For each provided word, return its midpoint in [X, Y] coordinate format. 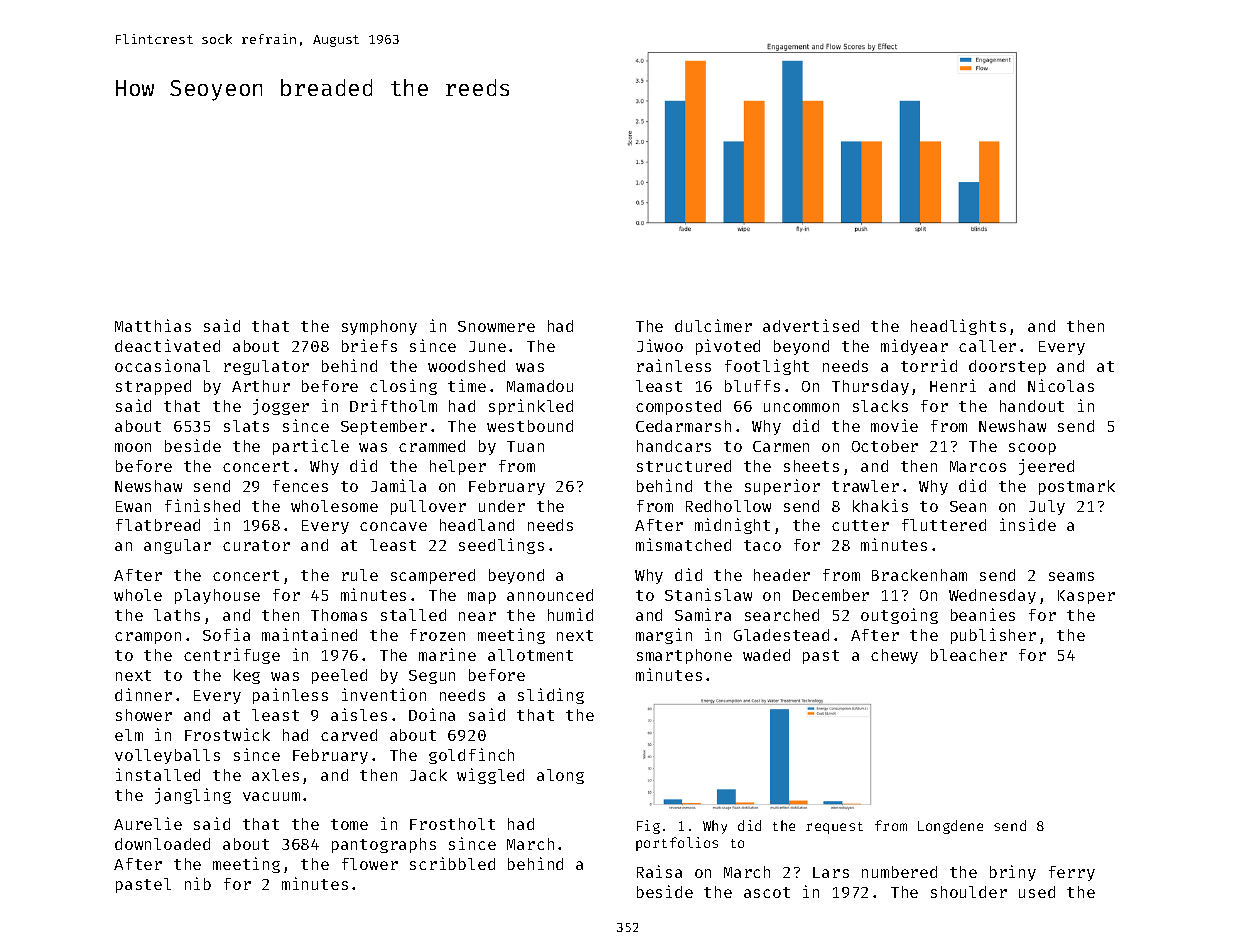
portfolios [677, 844]
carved [349, 735]
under [502, 506]
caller [987, 346]
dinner [143, 694]
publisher [993, 636]
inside [1028, 524]
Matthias [153, 325]
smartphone [684, 656]
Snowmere [496, 326]
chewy [894, 656]
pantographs [384, 845]
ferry [1072, 873]
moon [133, 447]
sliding [551, 696]
